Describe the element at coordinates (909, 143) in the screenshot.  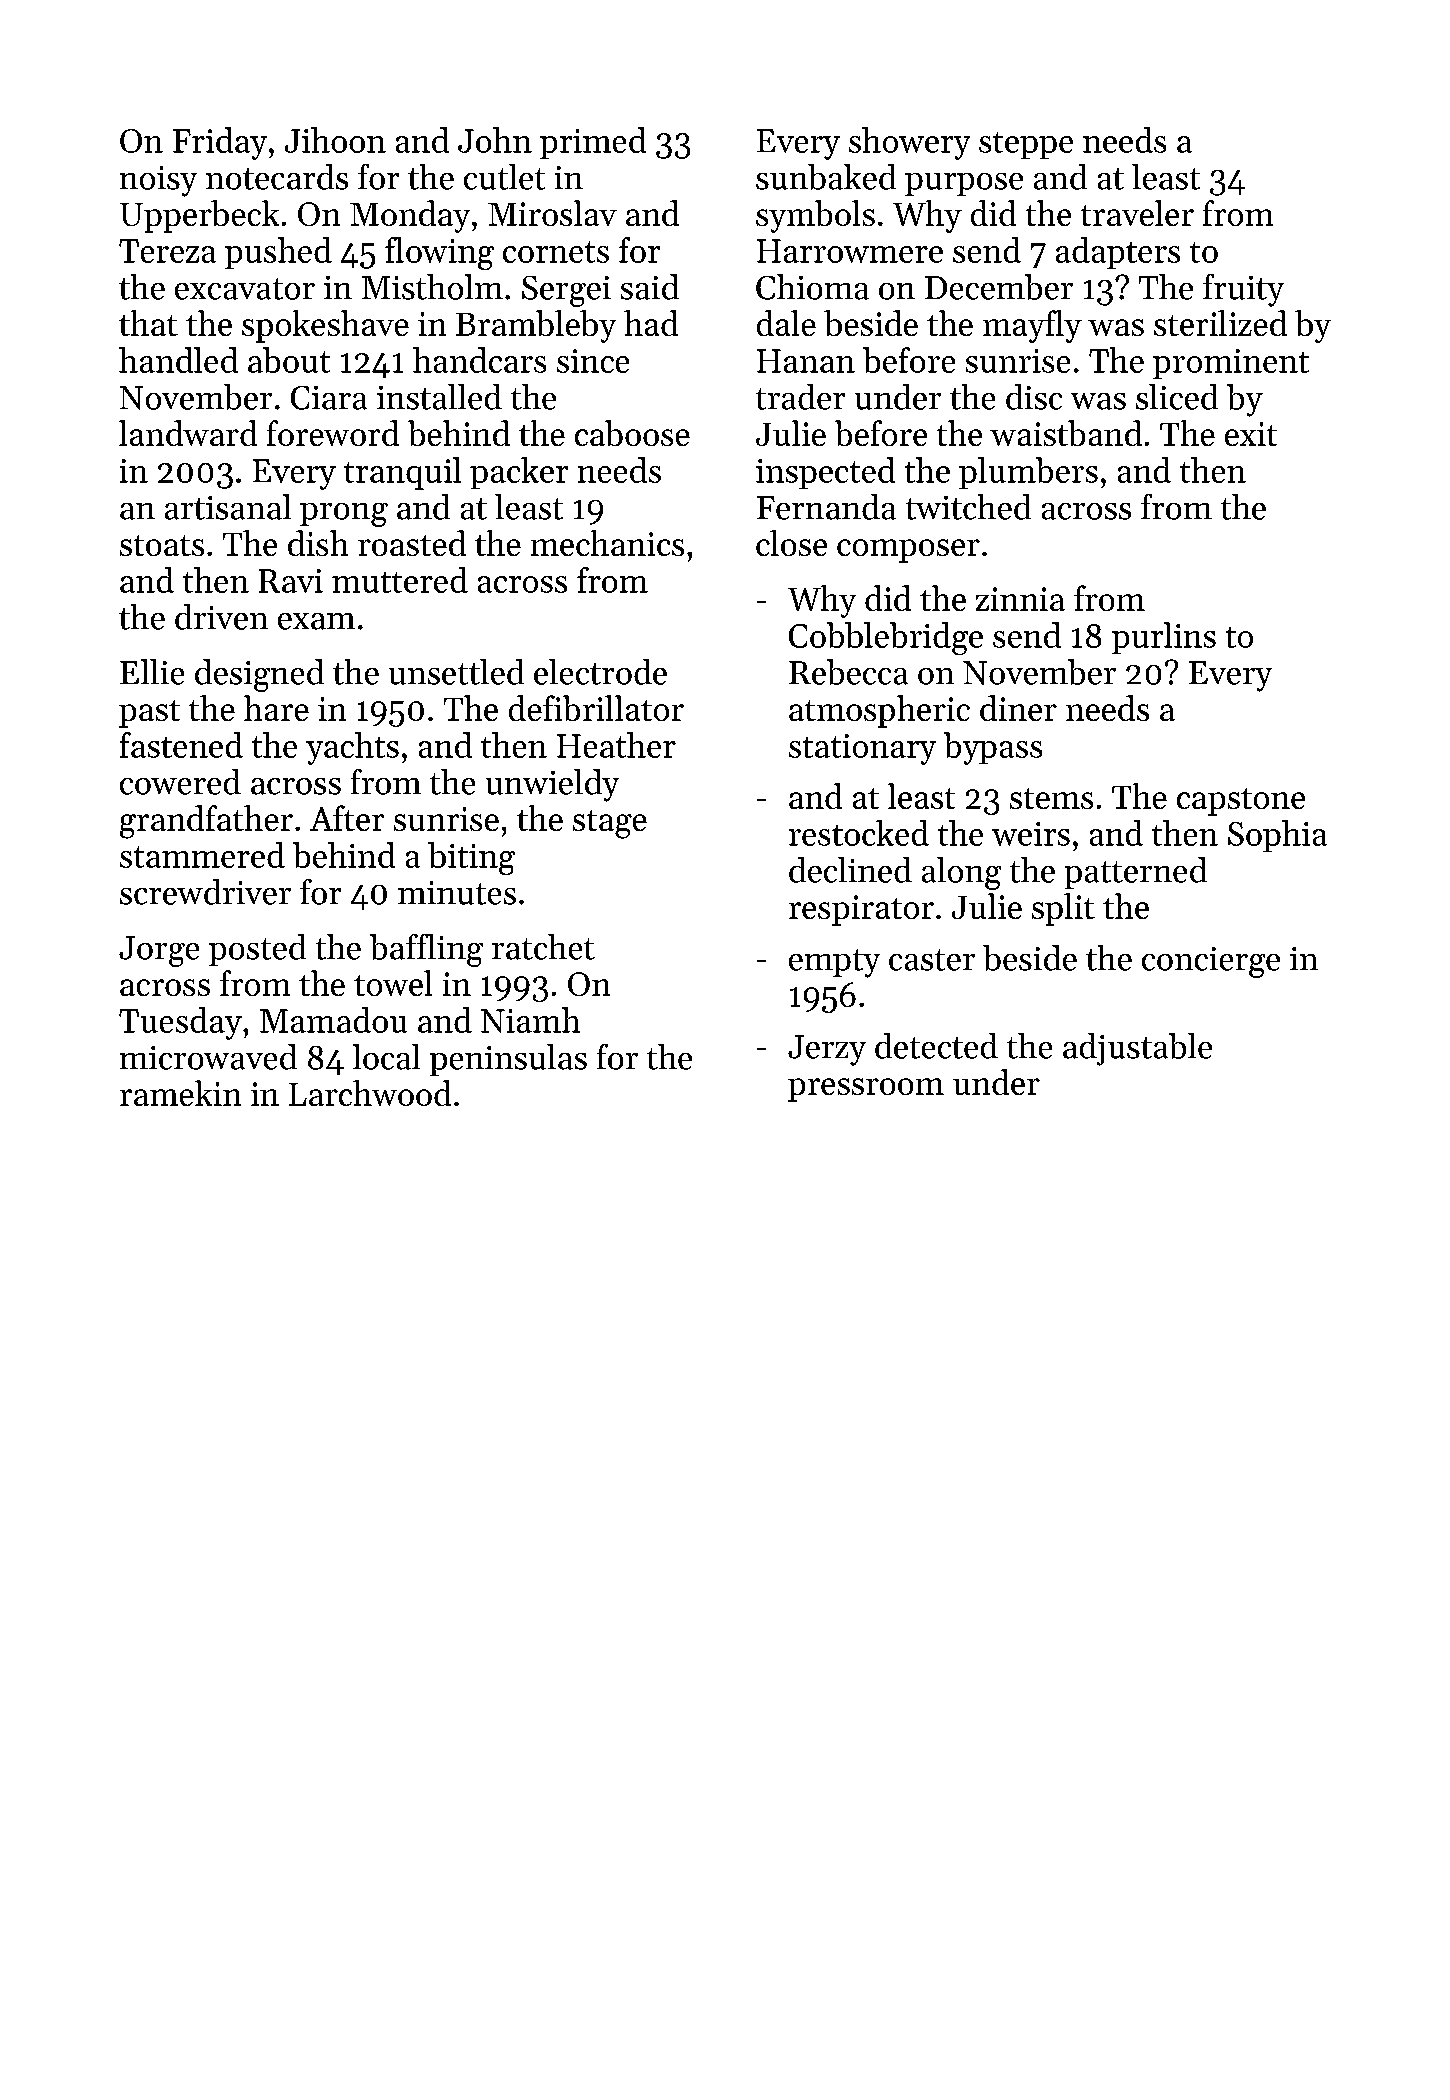
I see `showery` at that location.
